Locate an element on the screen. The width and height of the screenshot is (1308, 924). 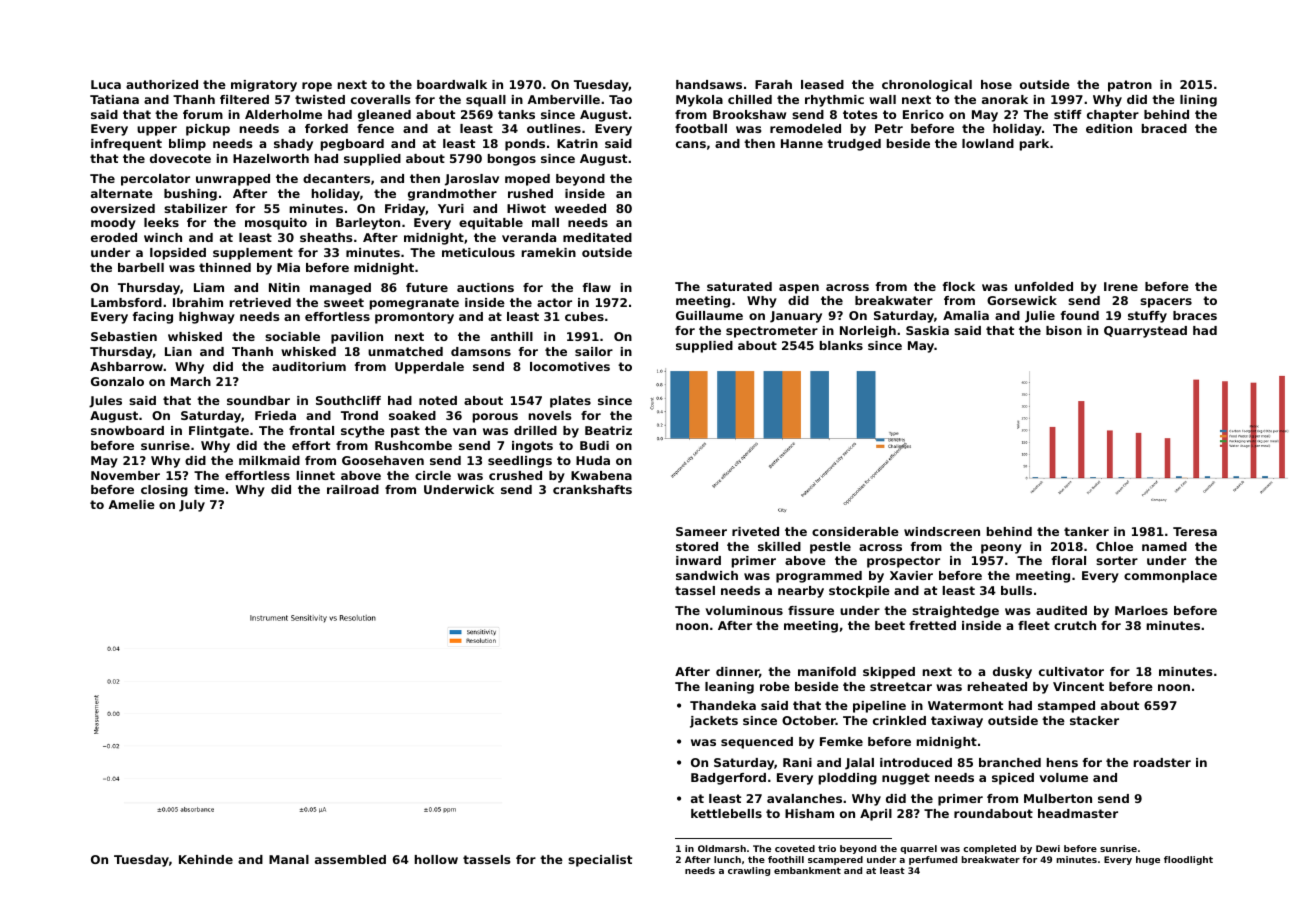
aspen is located at coordinates (799, 289).
